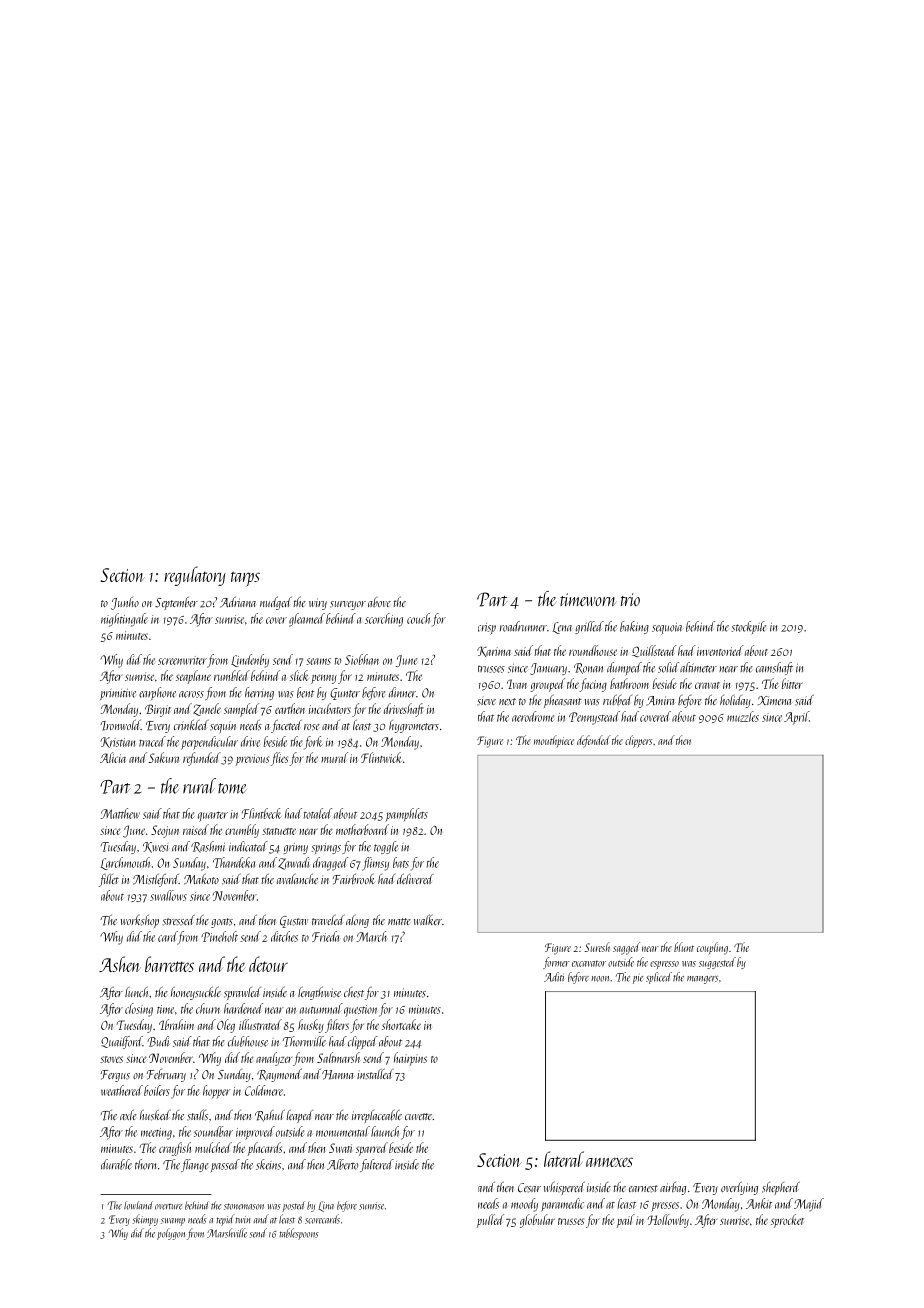 Image resolution: width=924 pixels, height=1308 pixels. I want to click on Hollowby, so click(668, 1221).
